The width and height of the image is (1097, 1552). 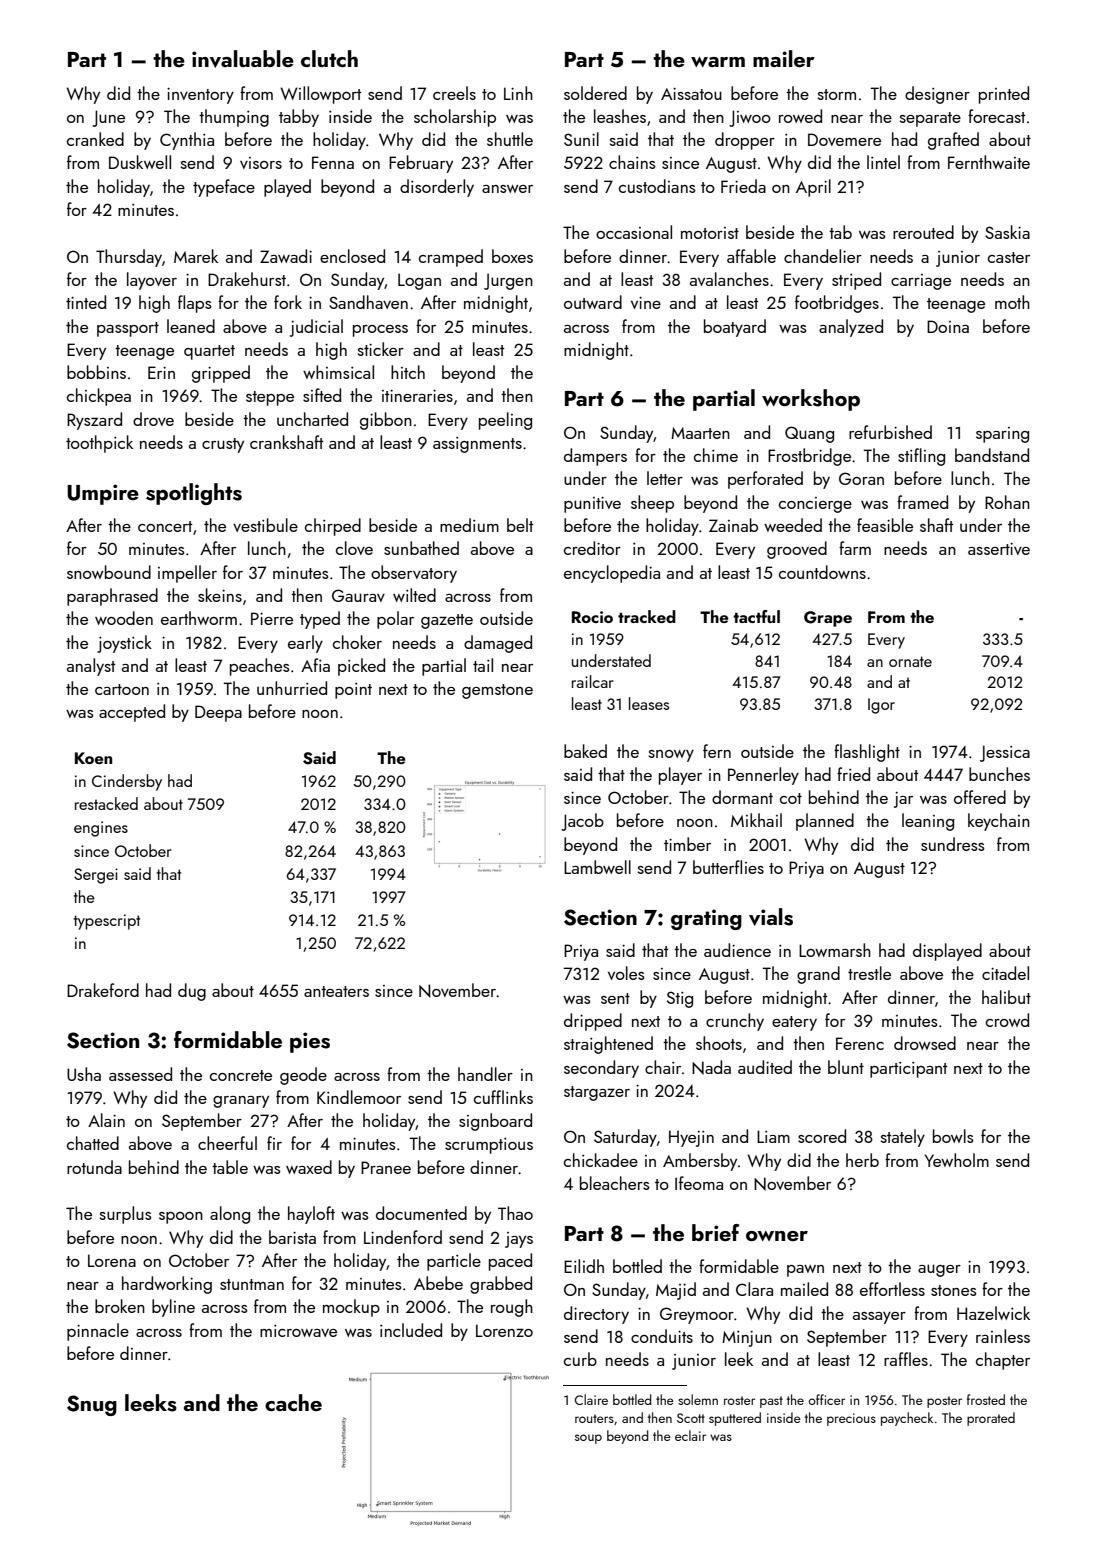 What do you see at coordinates (906, 1359) in the image?
I see `raffles` at bounding box center [906, 1359].
